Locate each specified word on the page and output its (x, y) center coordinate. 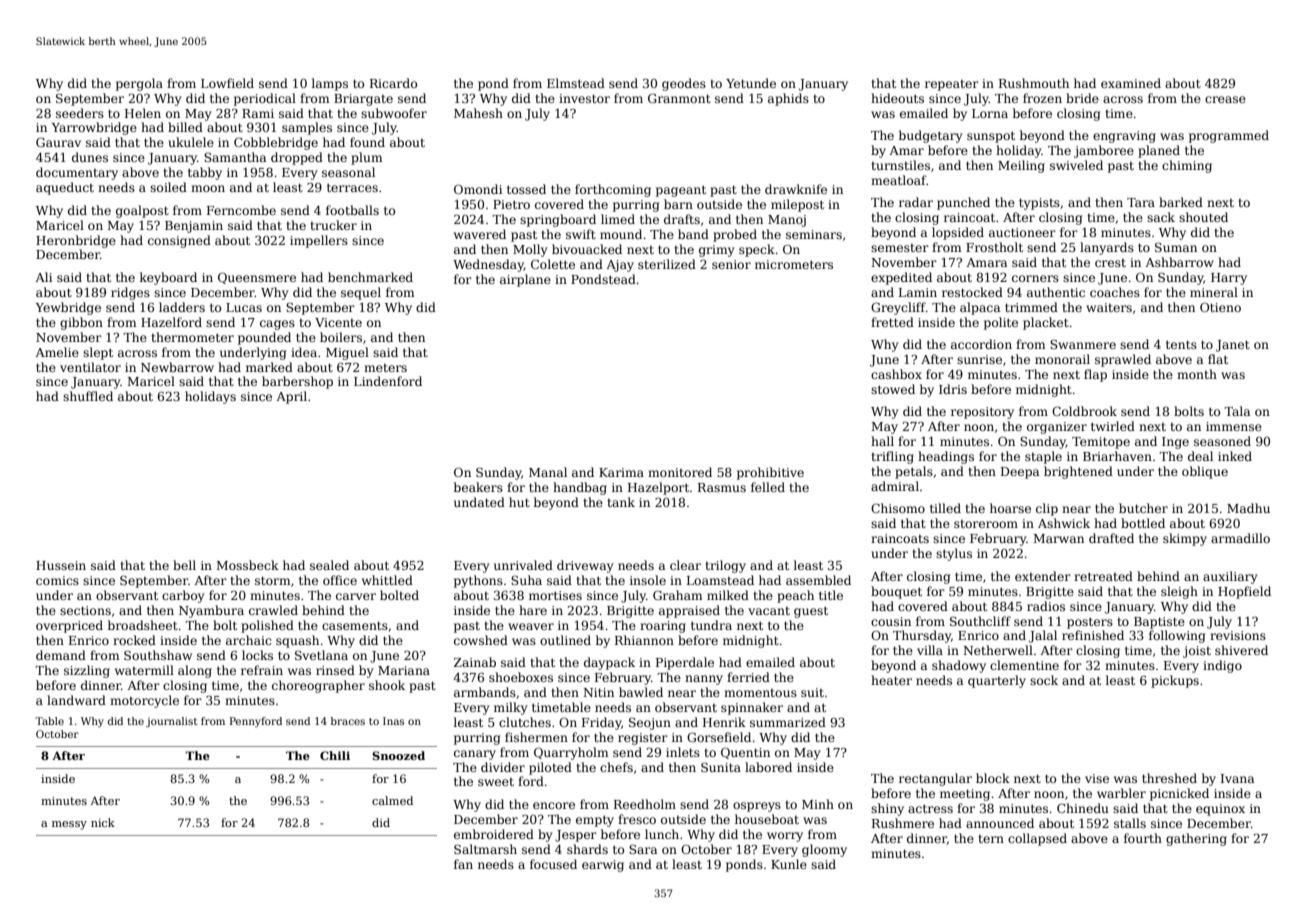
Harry (1229, 279)
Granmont (679, 98)
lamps (330, 84)
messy (69, 825)
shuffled (88, 396)
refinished (1093, 635)
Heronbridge (76, 241)
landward (76, 700)
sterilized (667, 264)
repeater (952, 85)
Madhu (1248, 508)
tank (621, 502)
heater (891, 680)
